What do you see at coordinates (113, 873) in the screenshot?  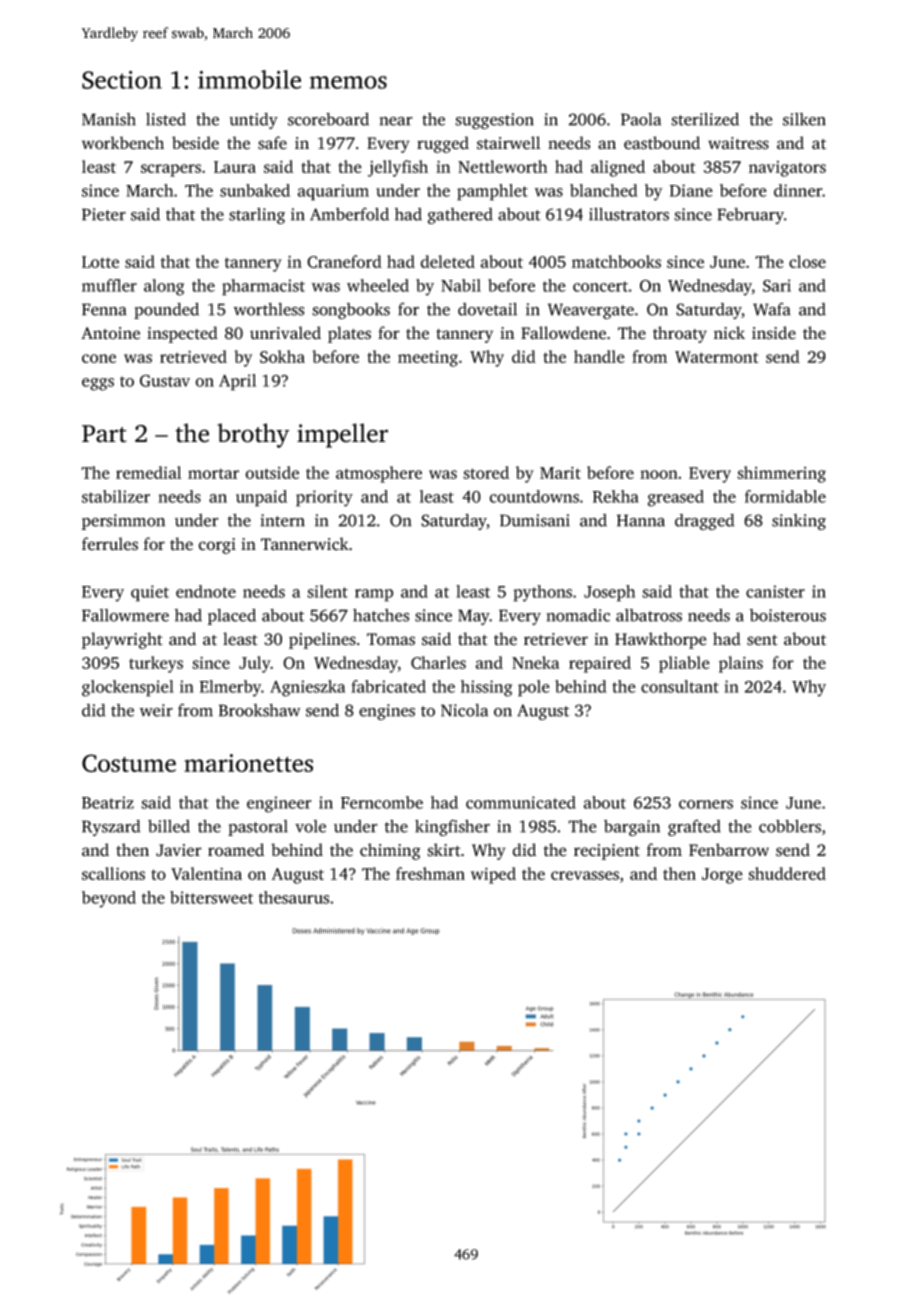 I see `scallions` at bounding box center [113, 873].
